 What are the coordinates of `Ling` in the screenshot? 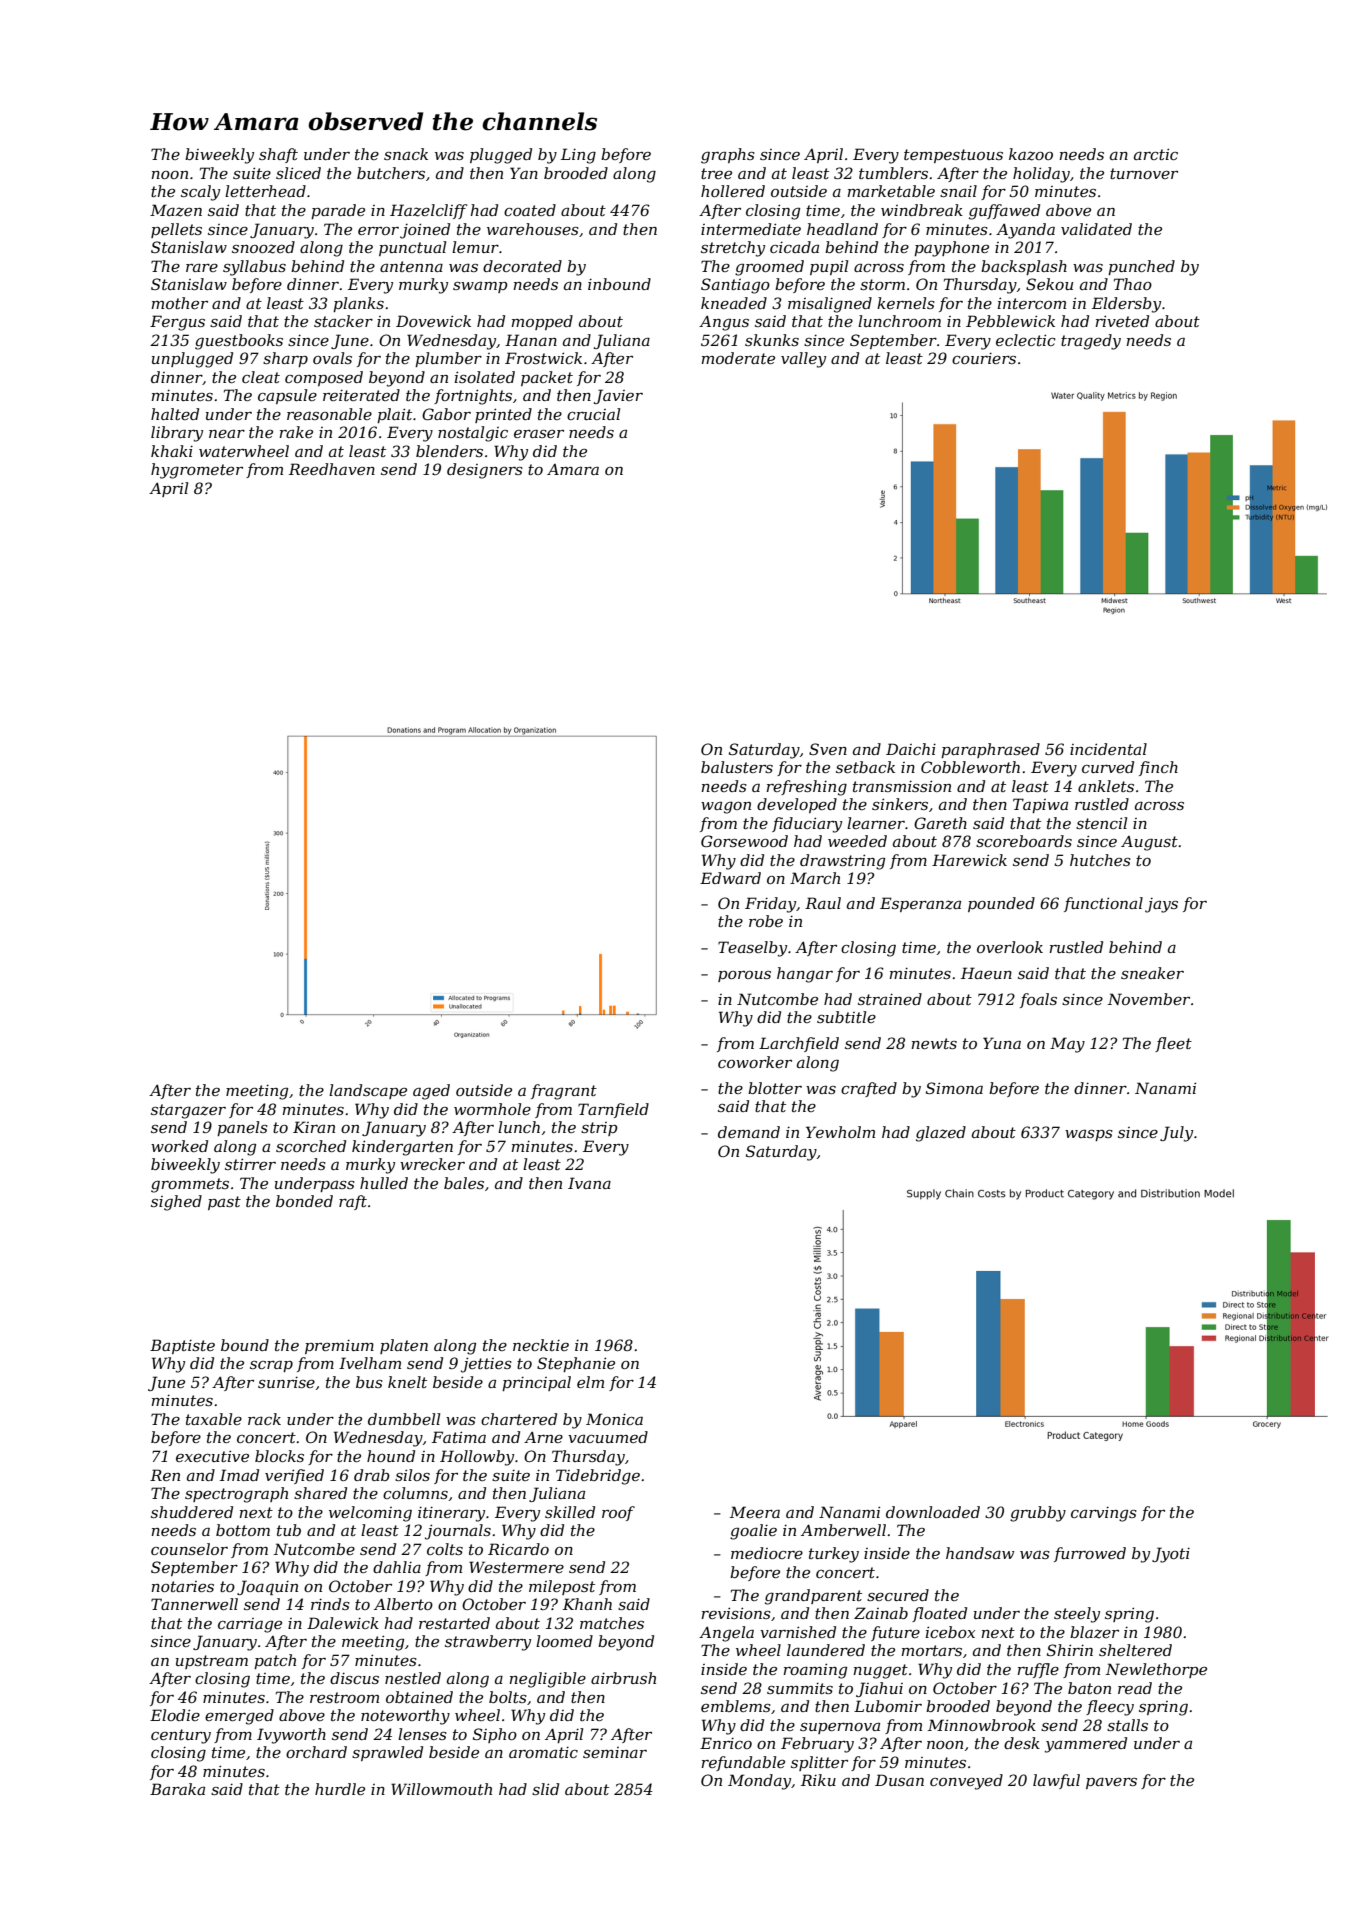 It's located at (578, 156).
